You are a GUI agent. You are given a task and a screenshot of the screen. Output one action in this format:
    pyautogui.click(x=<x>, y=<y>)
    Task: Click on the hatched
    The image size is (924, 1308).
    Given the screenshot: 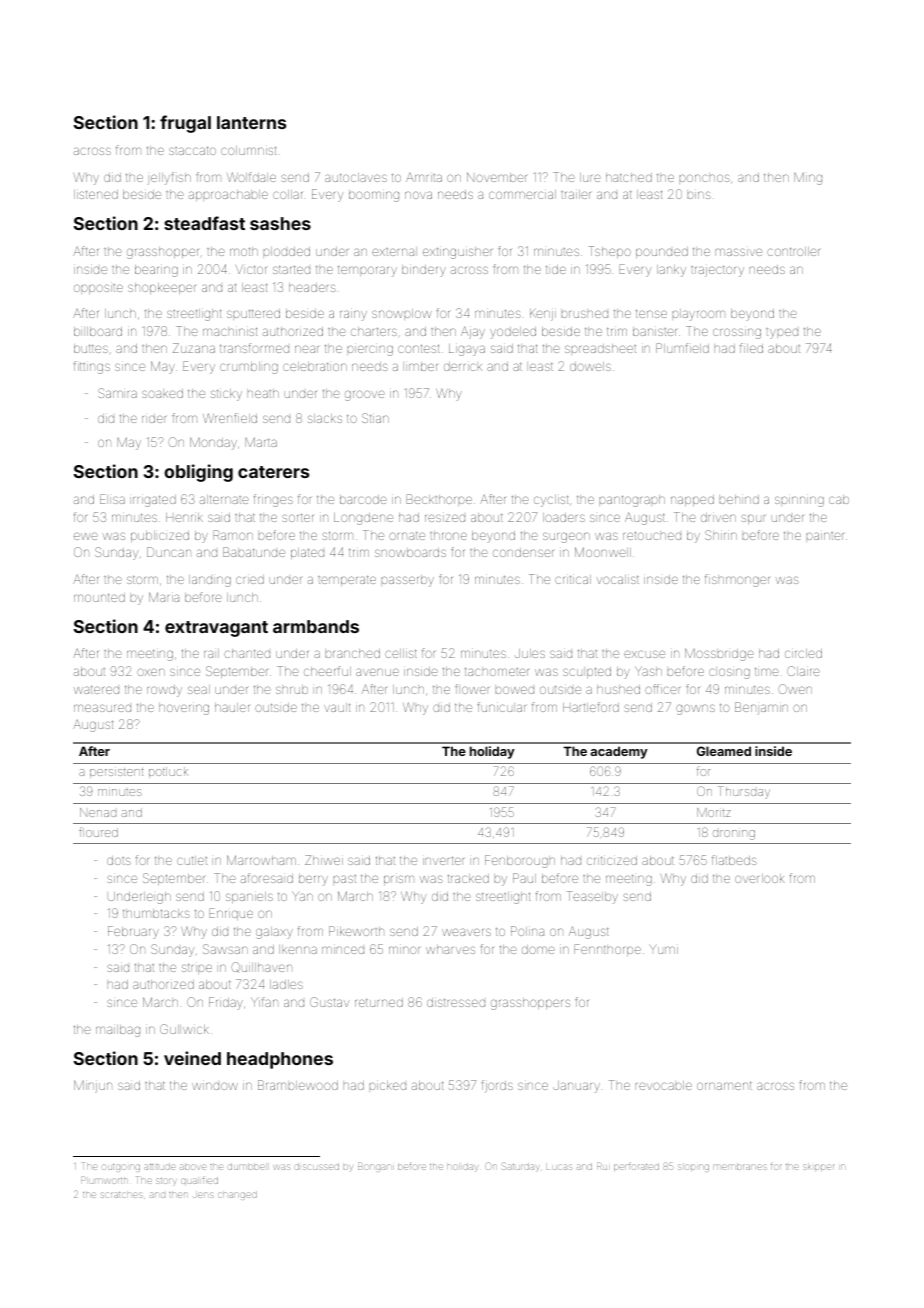 What is the action you would take?
    pyautogui.click(x=629, y=177)
